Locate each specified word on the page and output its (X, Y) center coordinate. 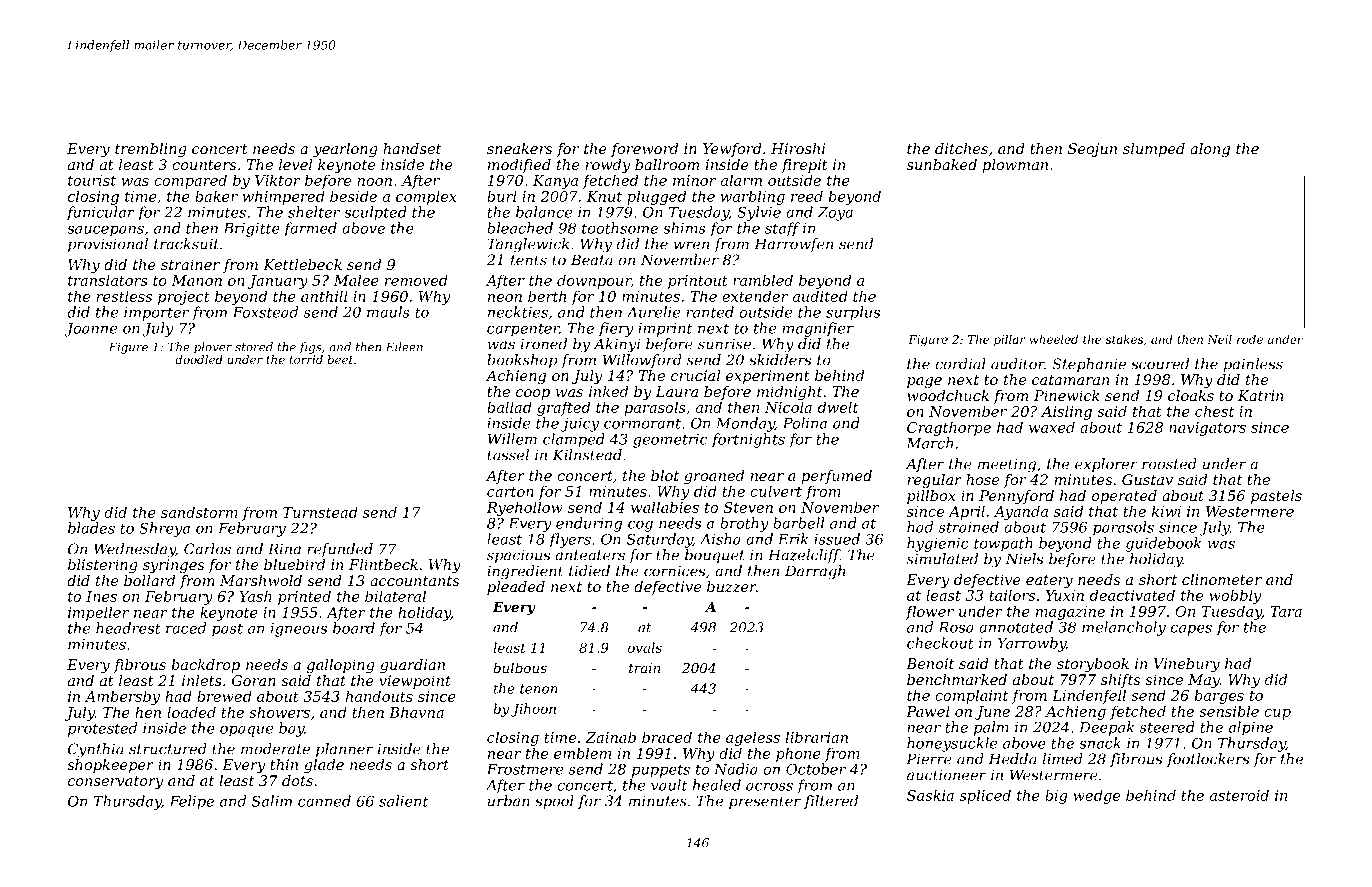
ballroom (667, 164)
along (1210, 150)
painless (1253, 365)
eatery (1049, 581)
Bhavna (416, 712)
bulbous (520, 667)
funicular (100, 213)
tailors (1012, 595)
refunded (340, 550)
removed (416, 280)
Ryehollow (524, 508)
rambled (763, 280)
